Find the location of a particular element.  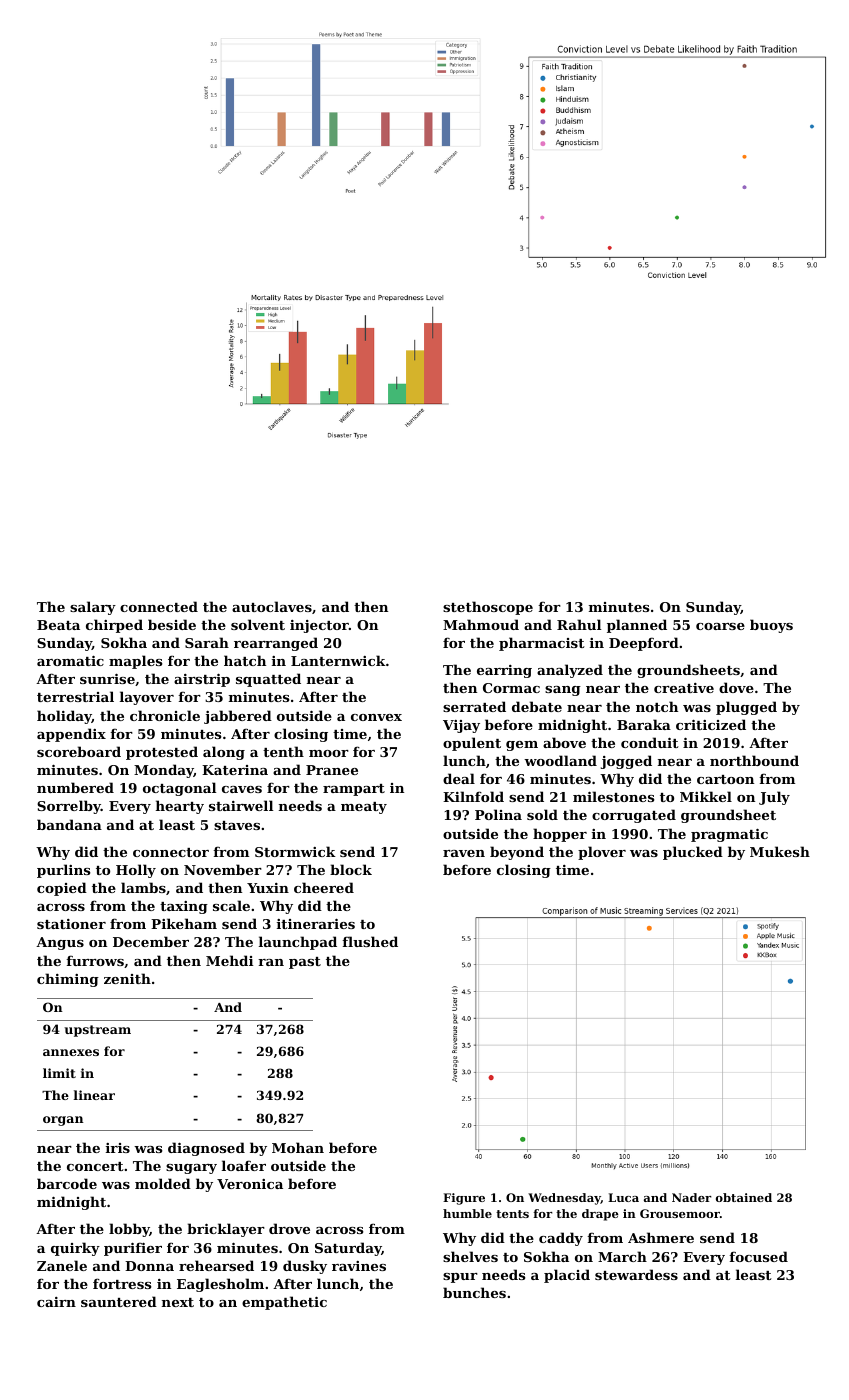

cairn is located at coordinates (56, 1302).
